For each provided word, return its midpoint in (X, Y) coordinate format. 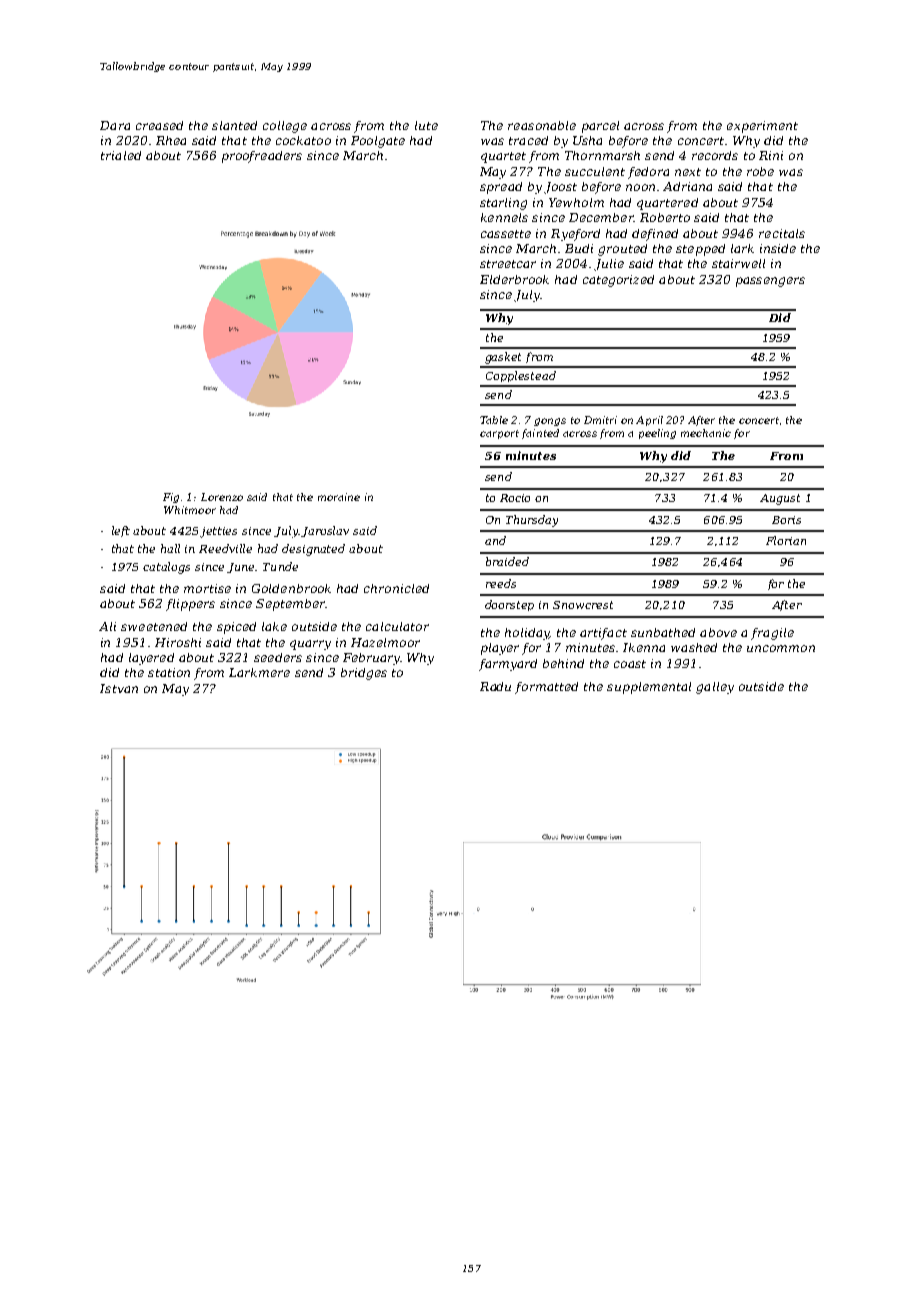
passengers (770, 282)
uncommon (781, 648)
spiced (236, 628)
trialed (121, 155)
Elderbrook (514, 279)
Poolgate (378, 142)
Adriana (687, 186)
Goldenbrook (291, 588)
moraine (339, 497)
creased (159, 125)
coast (630, 664)
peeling (657, 434)
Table (494, 420)
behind (563, 663)
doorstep (509, 605)
